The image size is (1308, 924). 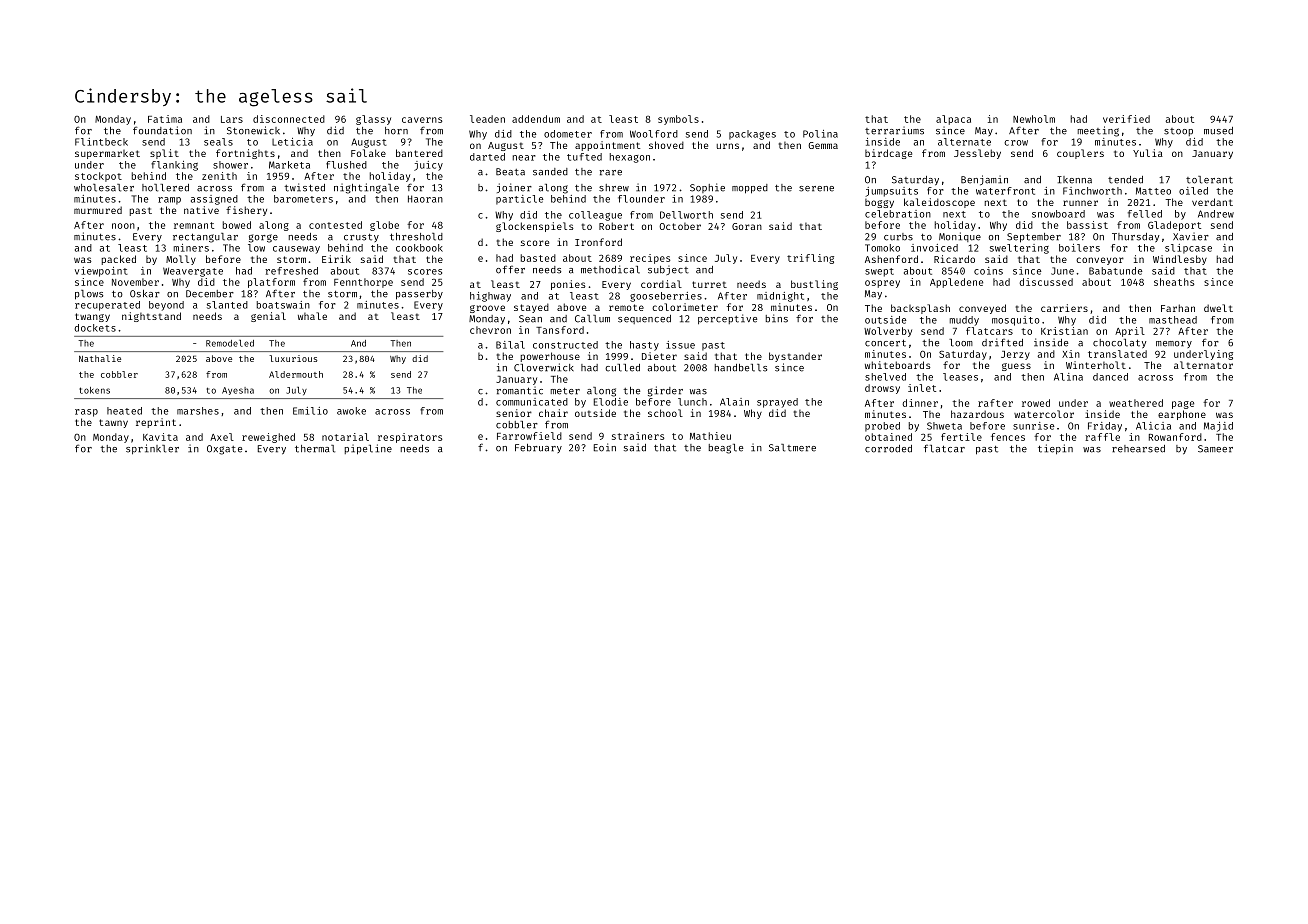 I want to click on Polina, so click(x=820, y=134).
